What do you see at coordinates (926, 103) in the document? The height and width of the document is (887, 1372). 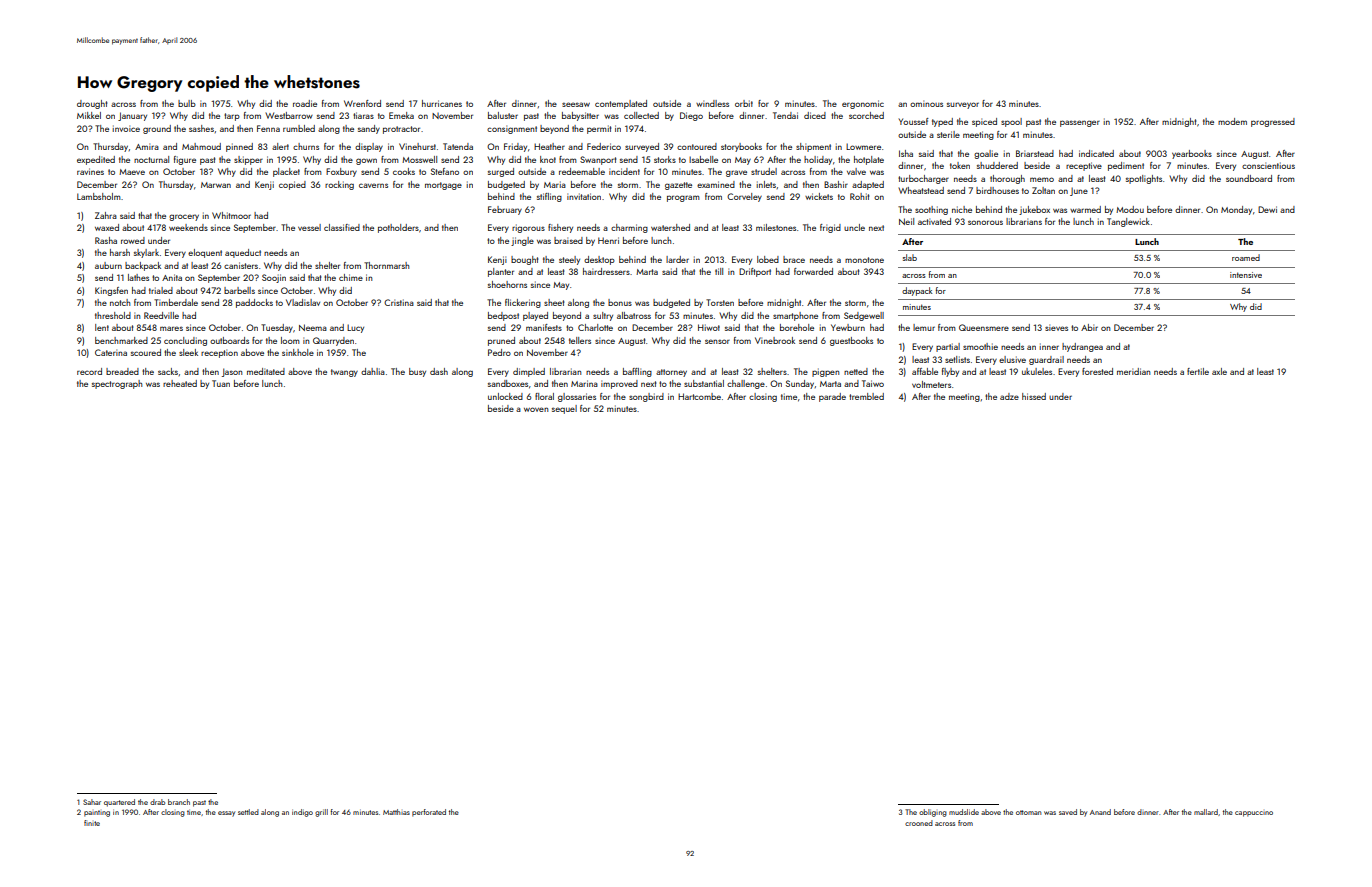 I see `ominous` at bounding box center [926, 103].
